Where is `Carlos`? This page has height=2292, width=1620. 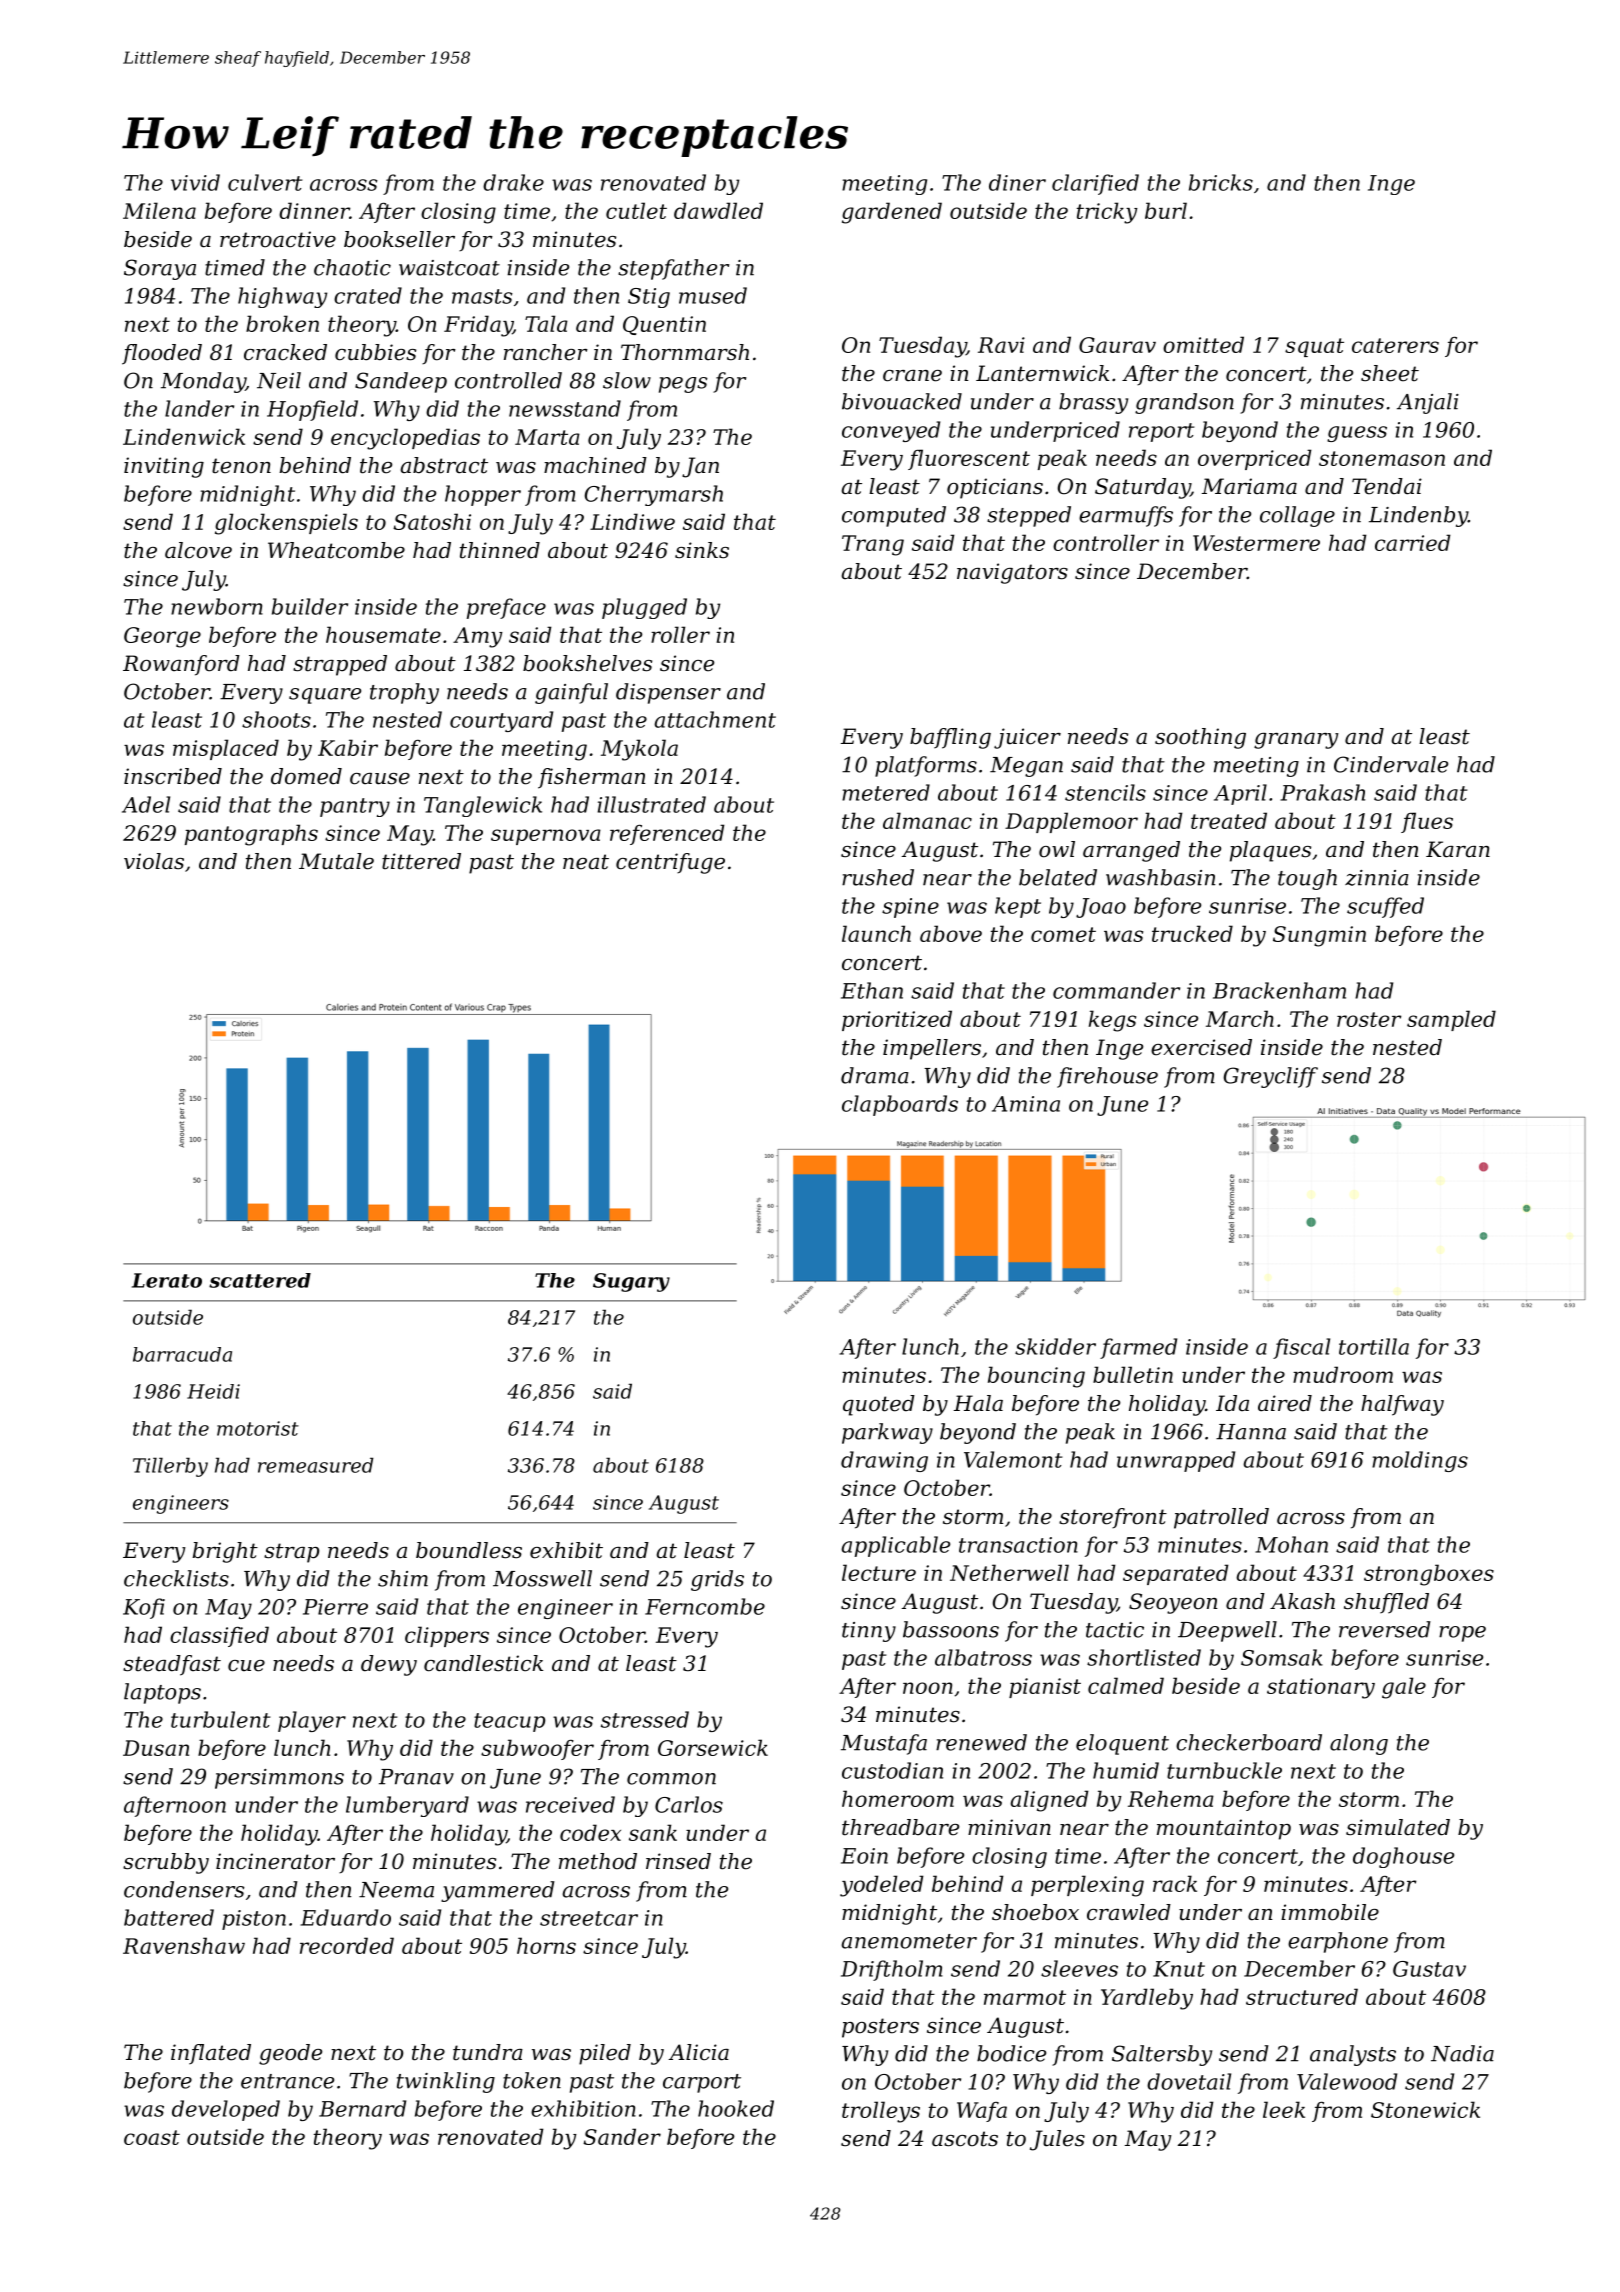 Carlos is located at coordinates (689, 1804).
